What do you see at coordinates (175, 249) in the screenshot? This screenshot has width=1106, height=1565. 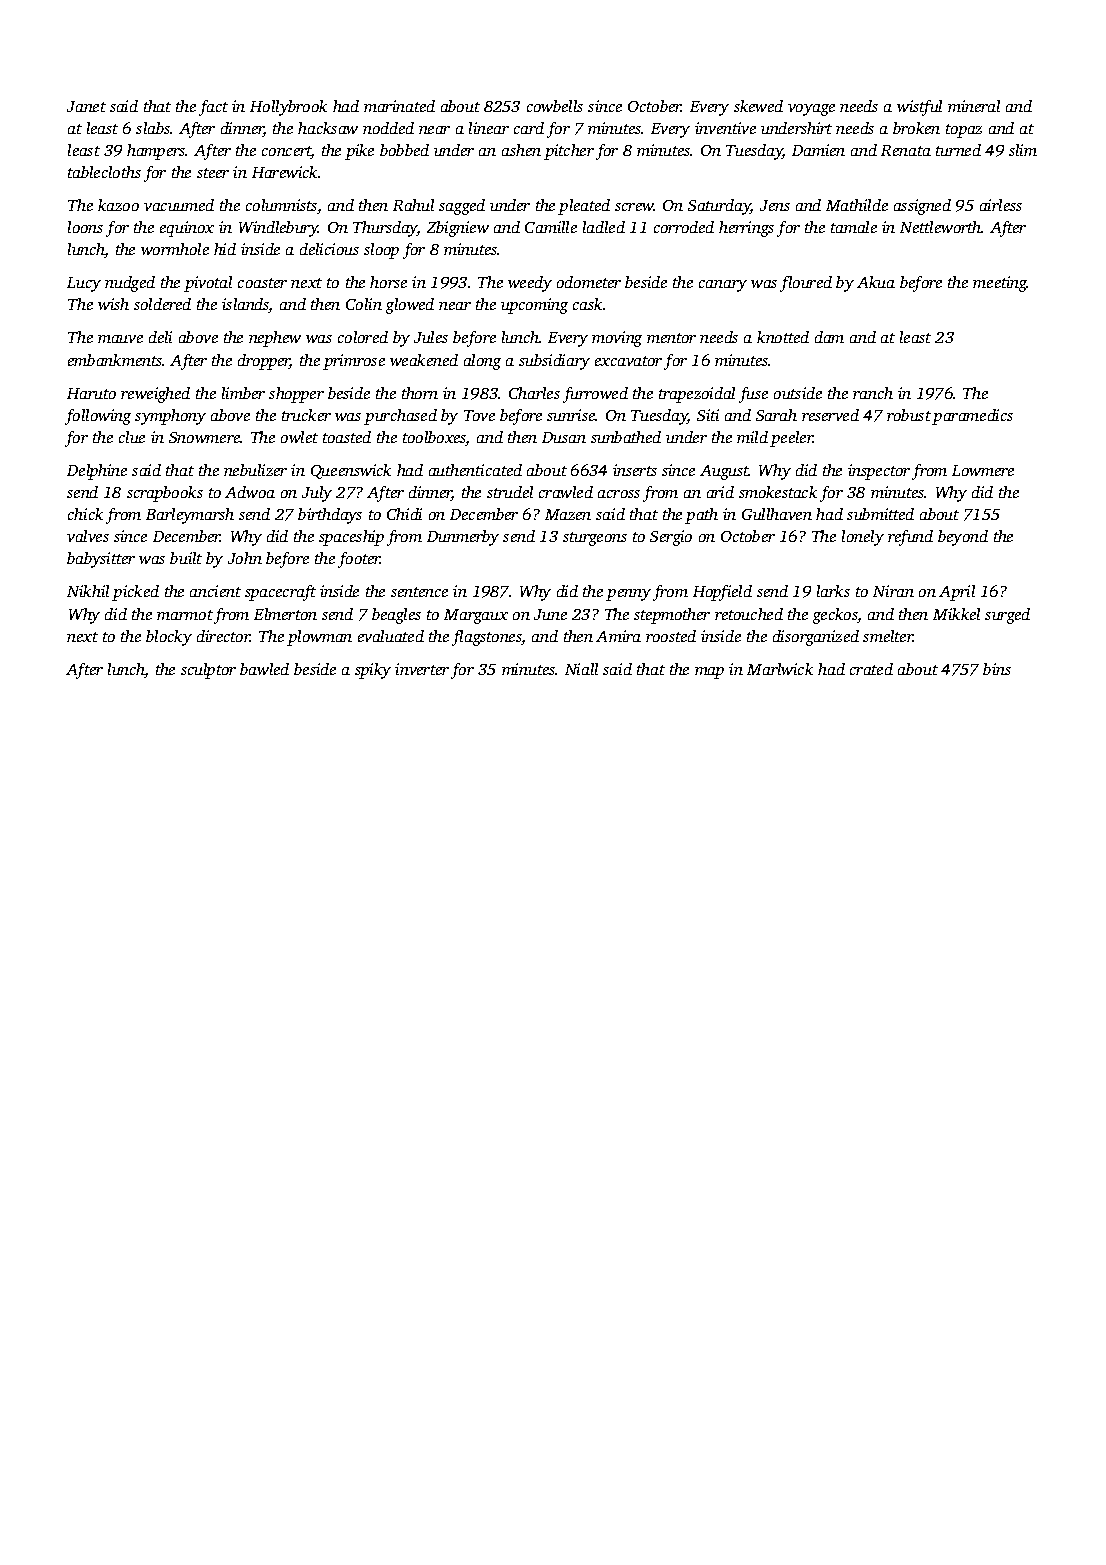 I see `wormhole` at bounding box center [175, 249].
